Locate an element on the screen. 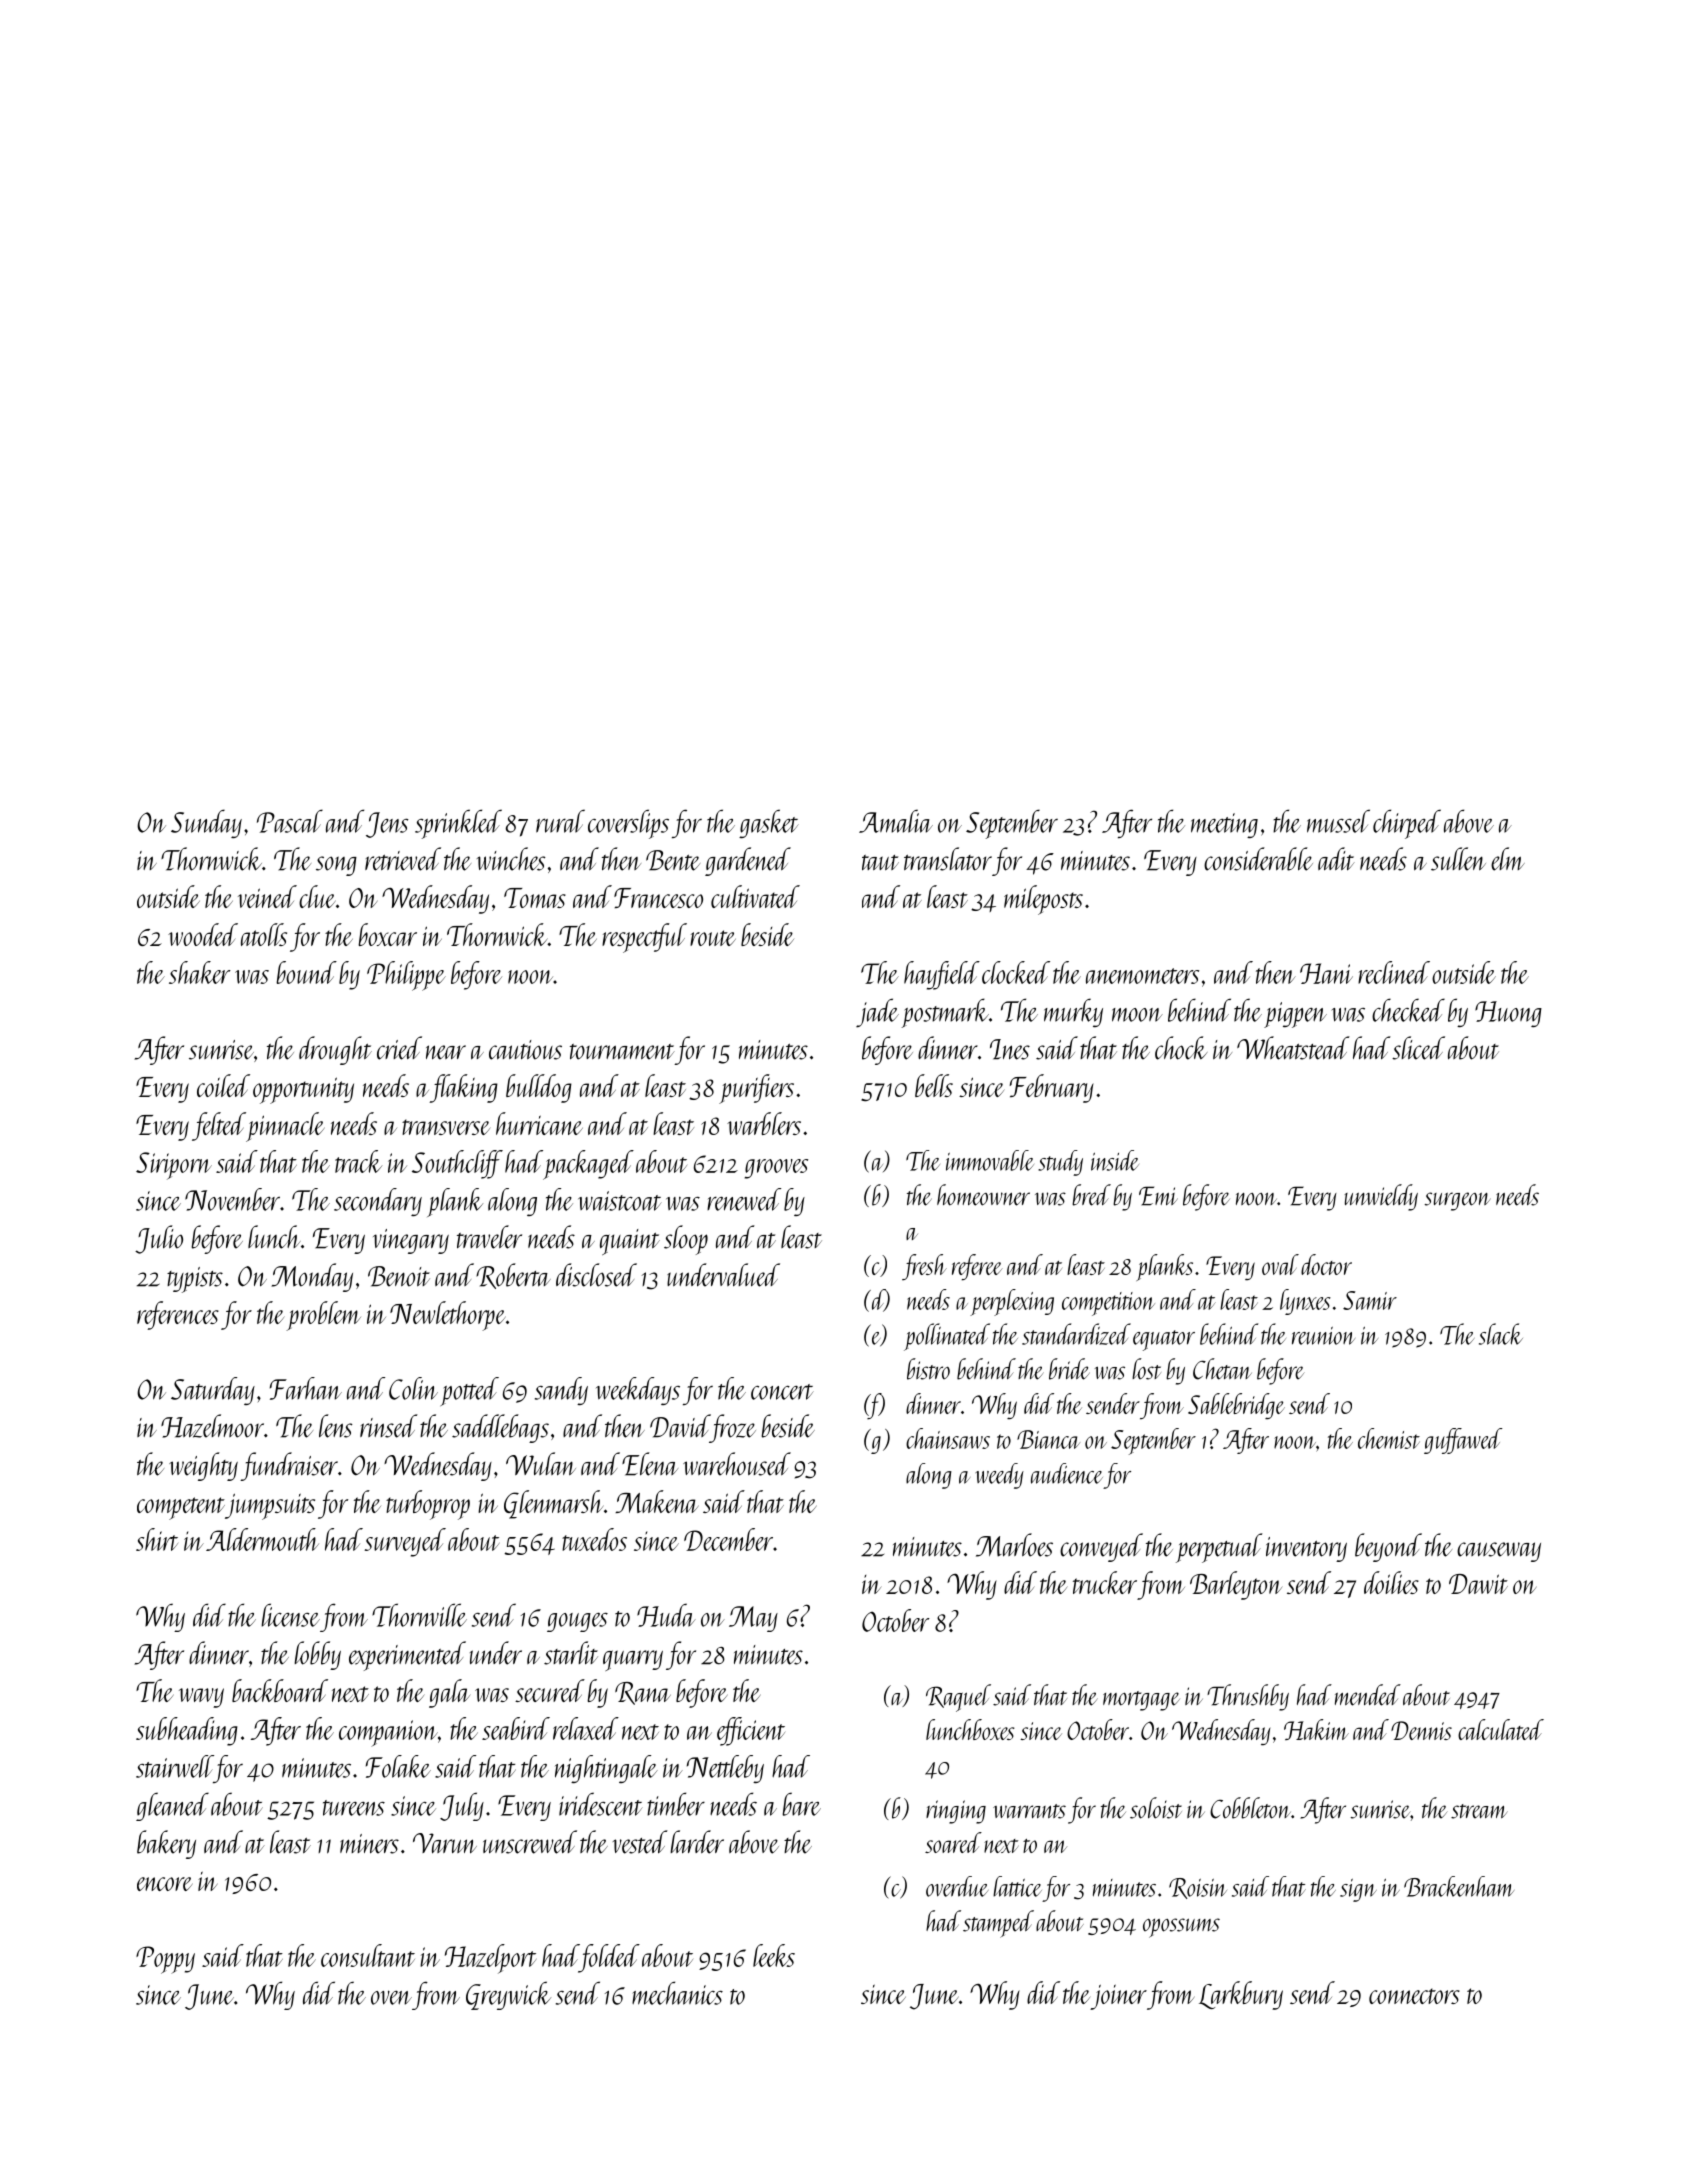  wavy is located at coordinates (201, 1698).
